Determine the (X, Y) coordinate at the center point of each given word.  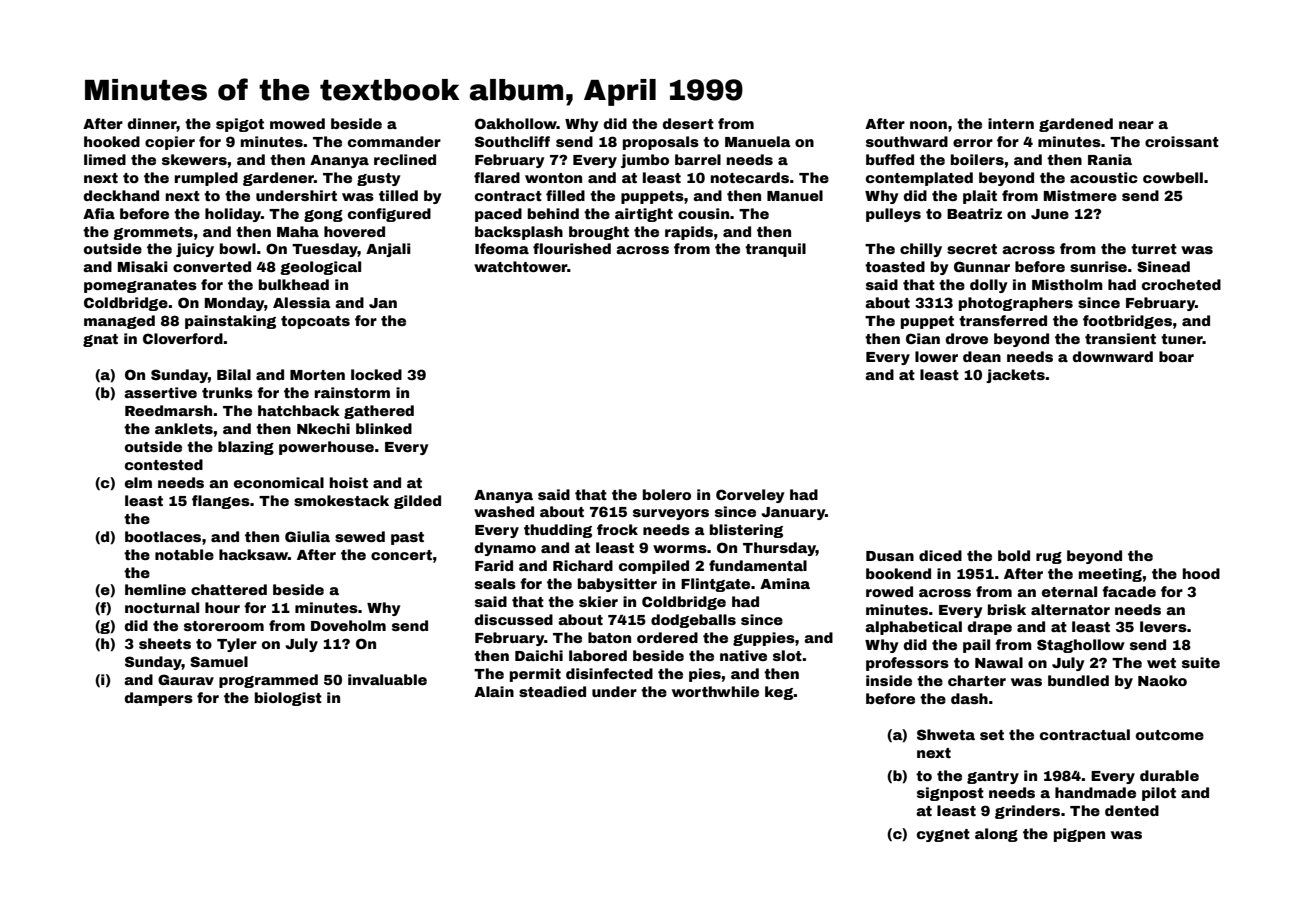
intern (1011, 123)
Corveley (750, 496)
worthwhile (715, 691)
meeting (1110, 575)
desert (688, 123)
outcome (1170, 735)
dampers (159, 699)
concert (401, 555)
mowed (297, 123)
